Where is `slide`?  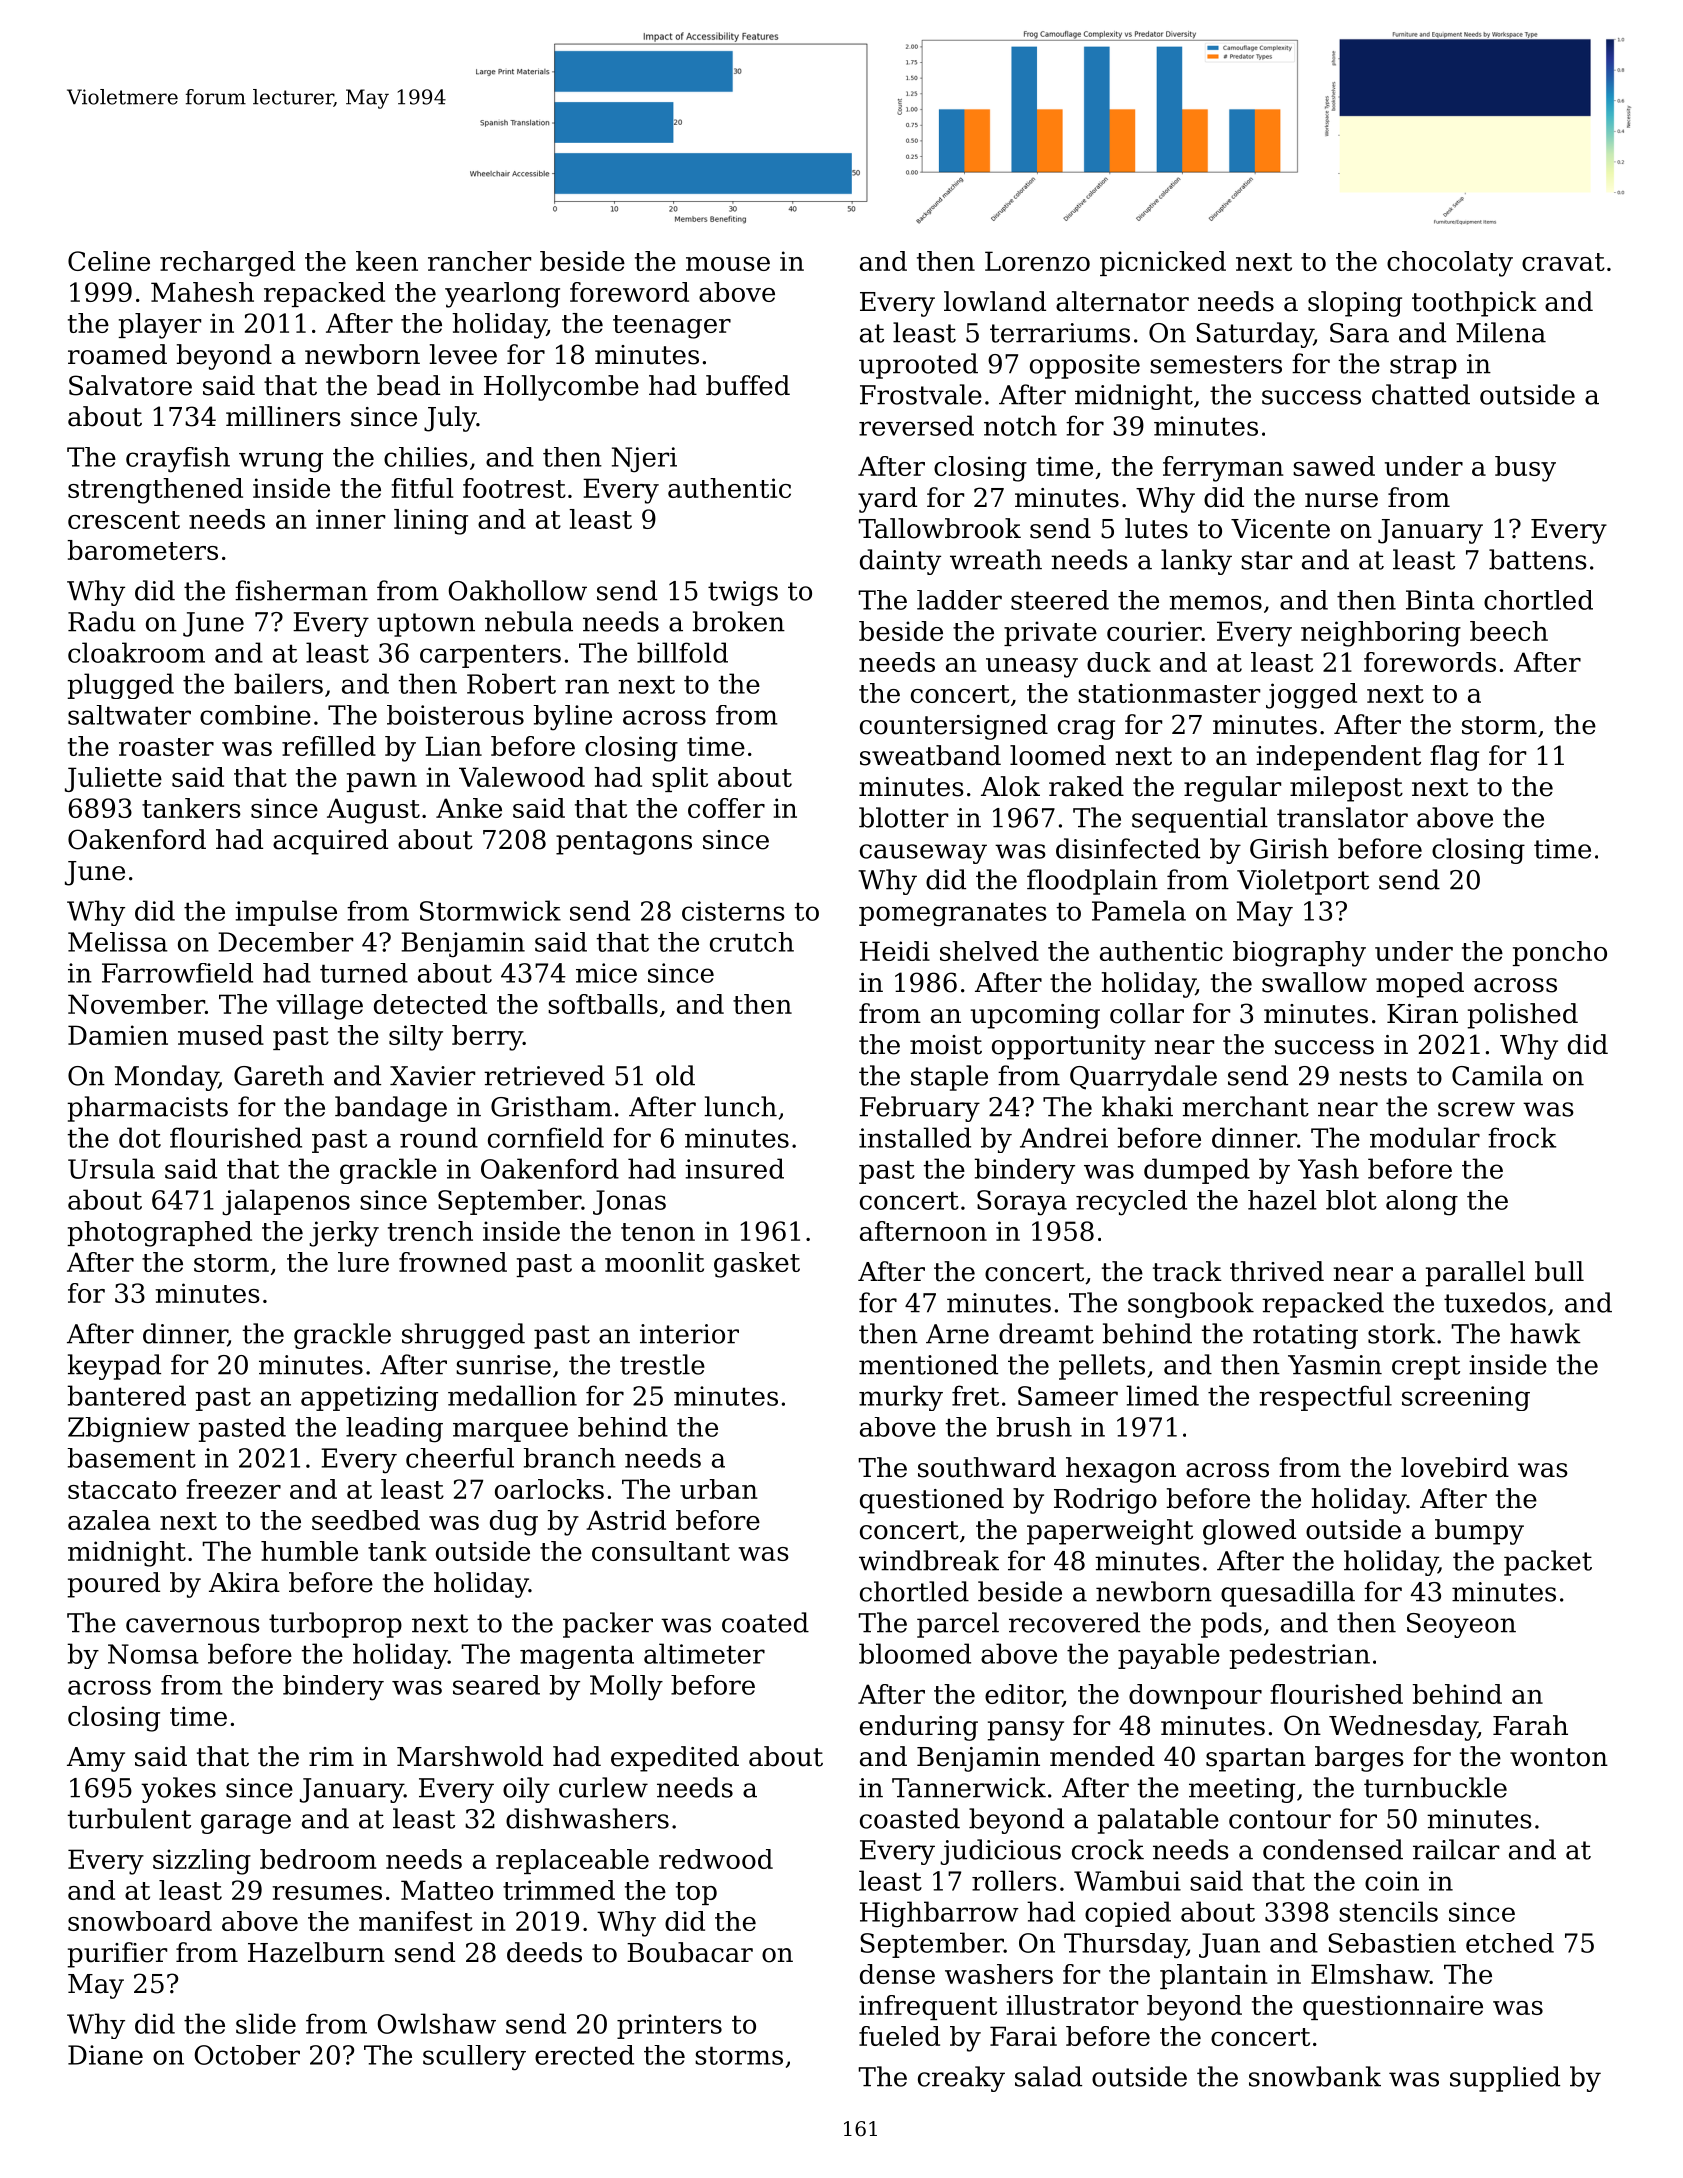 slide is located at coordinates (266, 2023).
